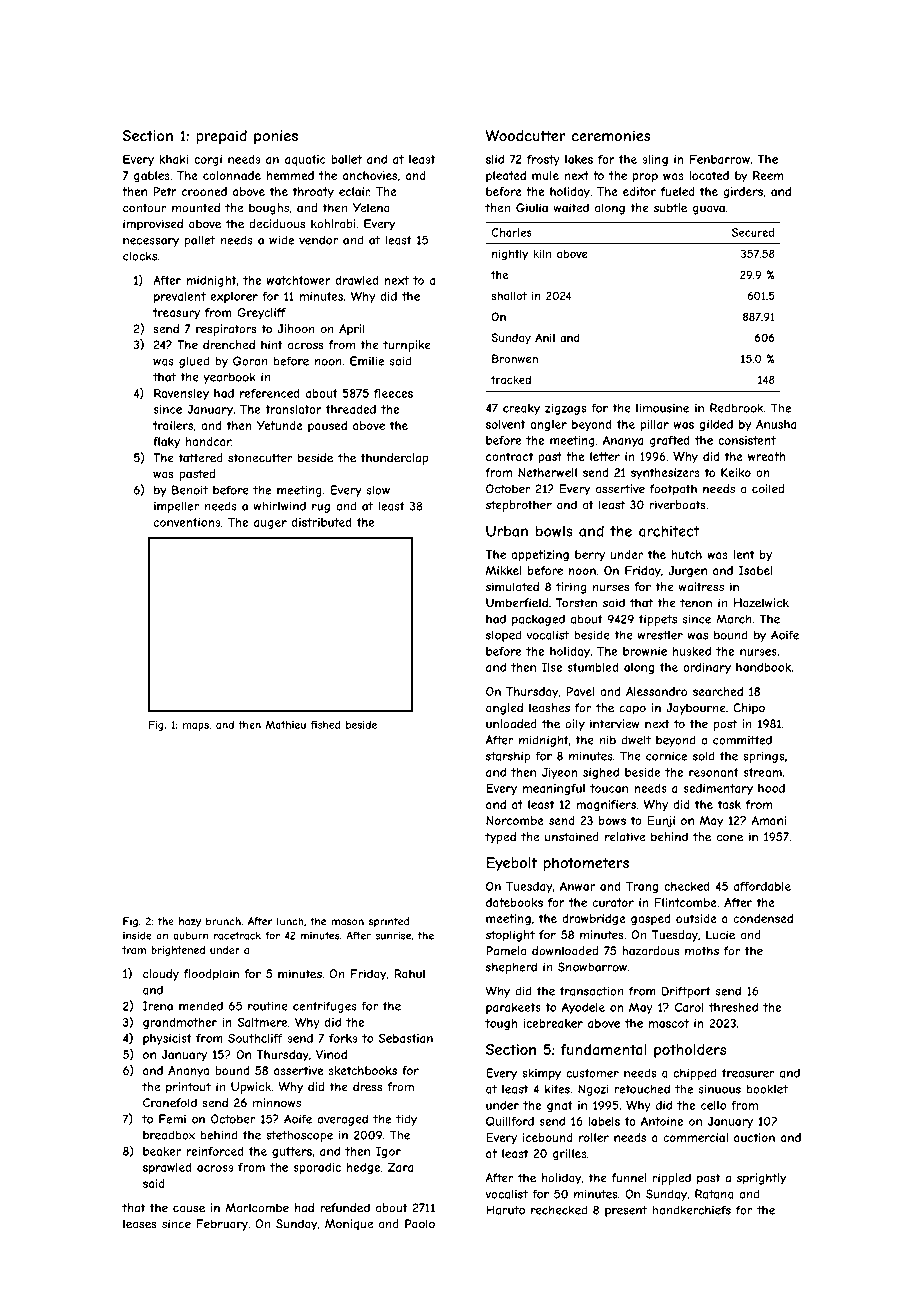 The width and height of the screenshot is (924, 1314). I want to click on Marlcombe, so click(257, 1208).
